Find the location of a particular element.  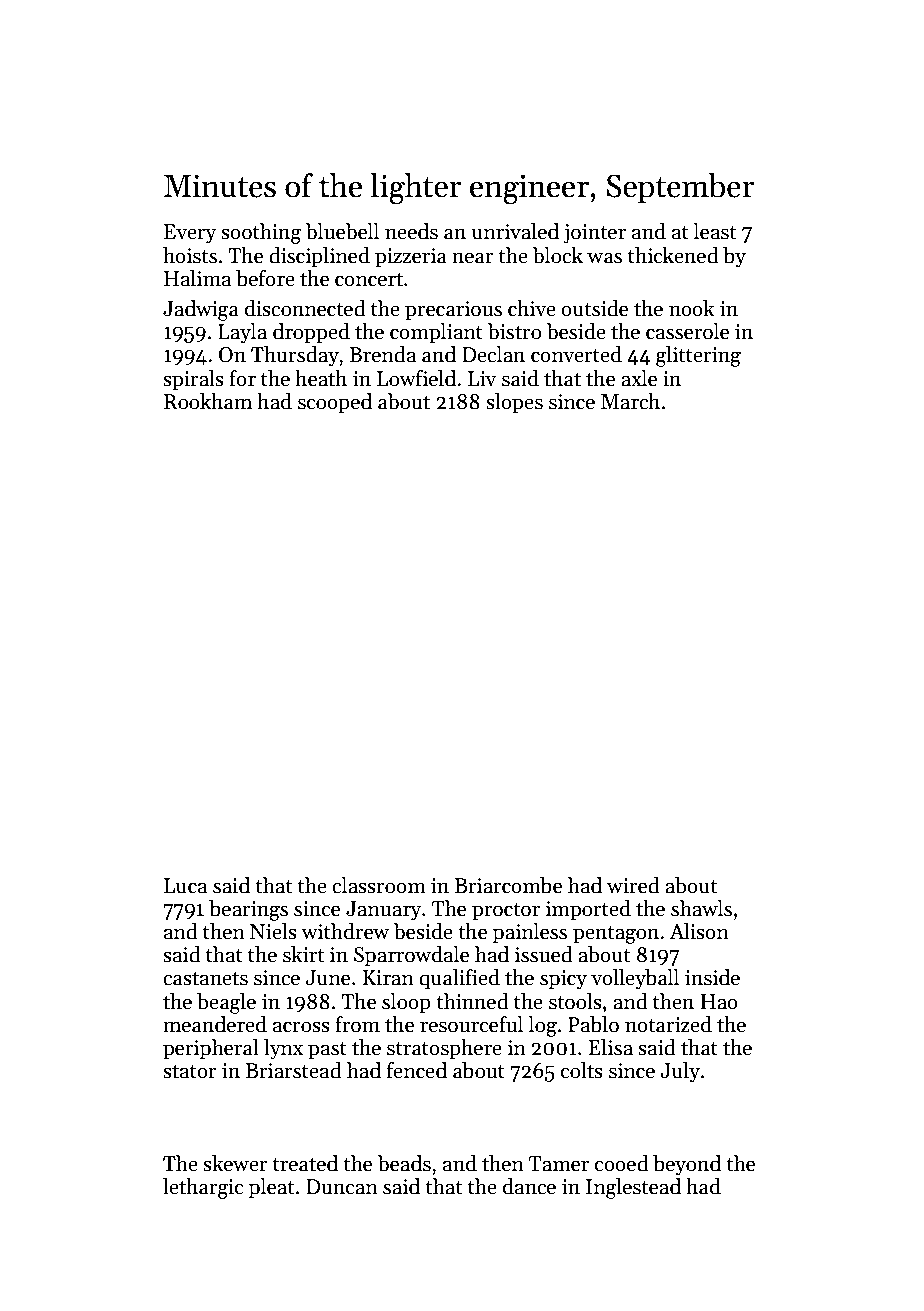

bistro is located at coordinates (514, 331).
